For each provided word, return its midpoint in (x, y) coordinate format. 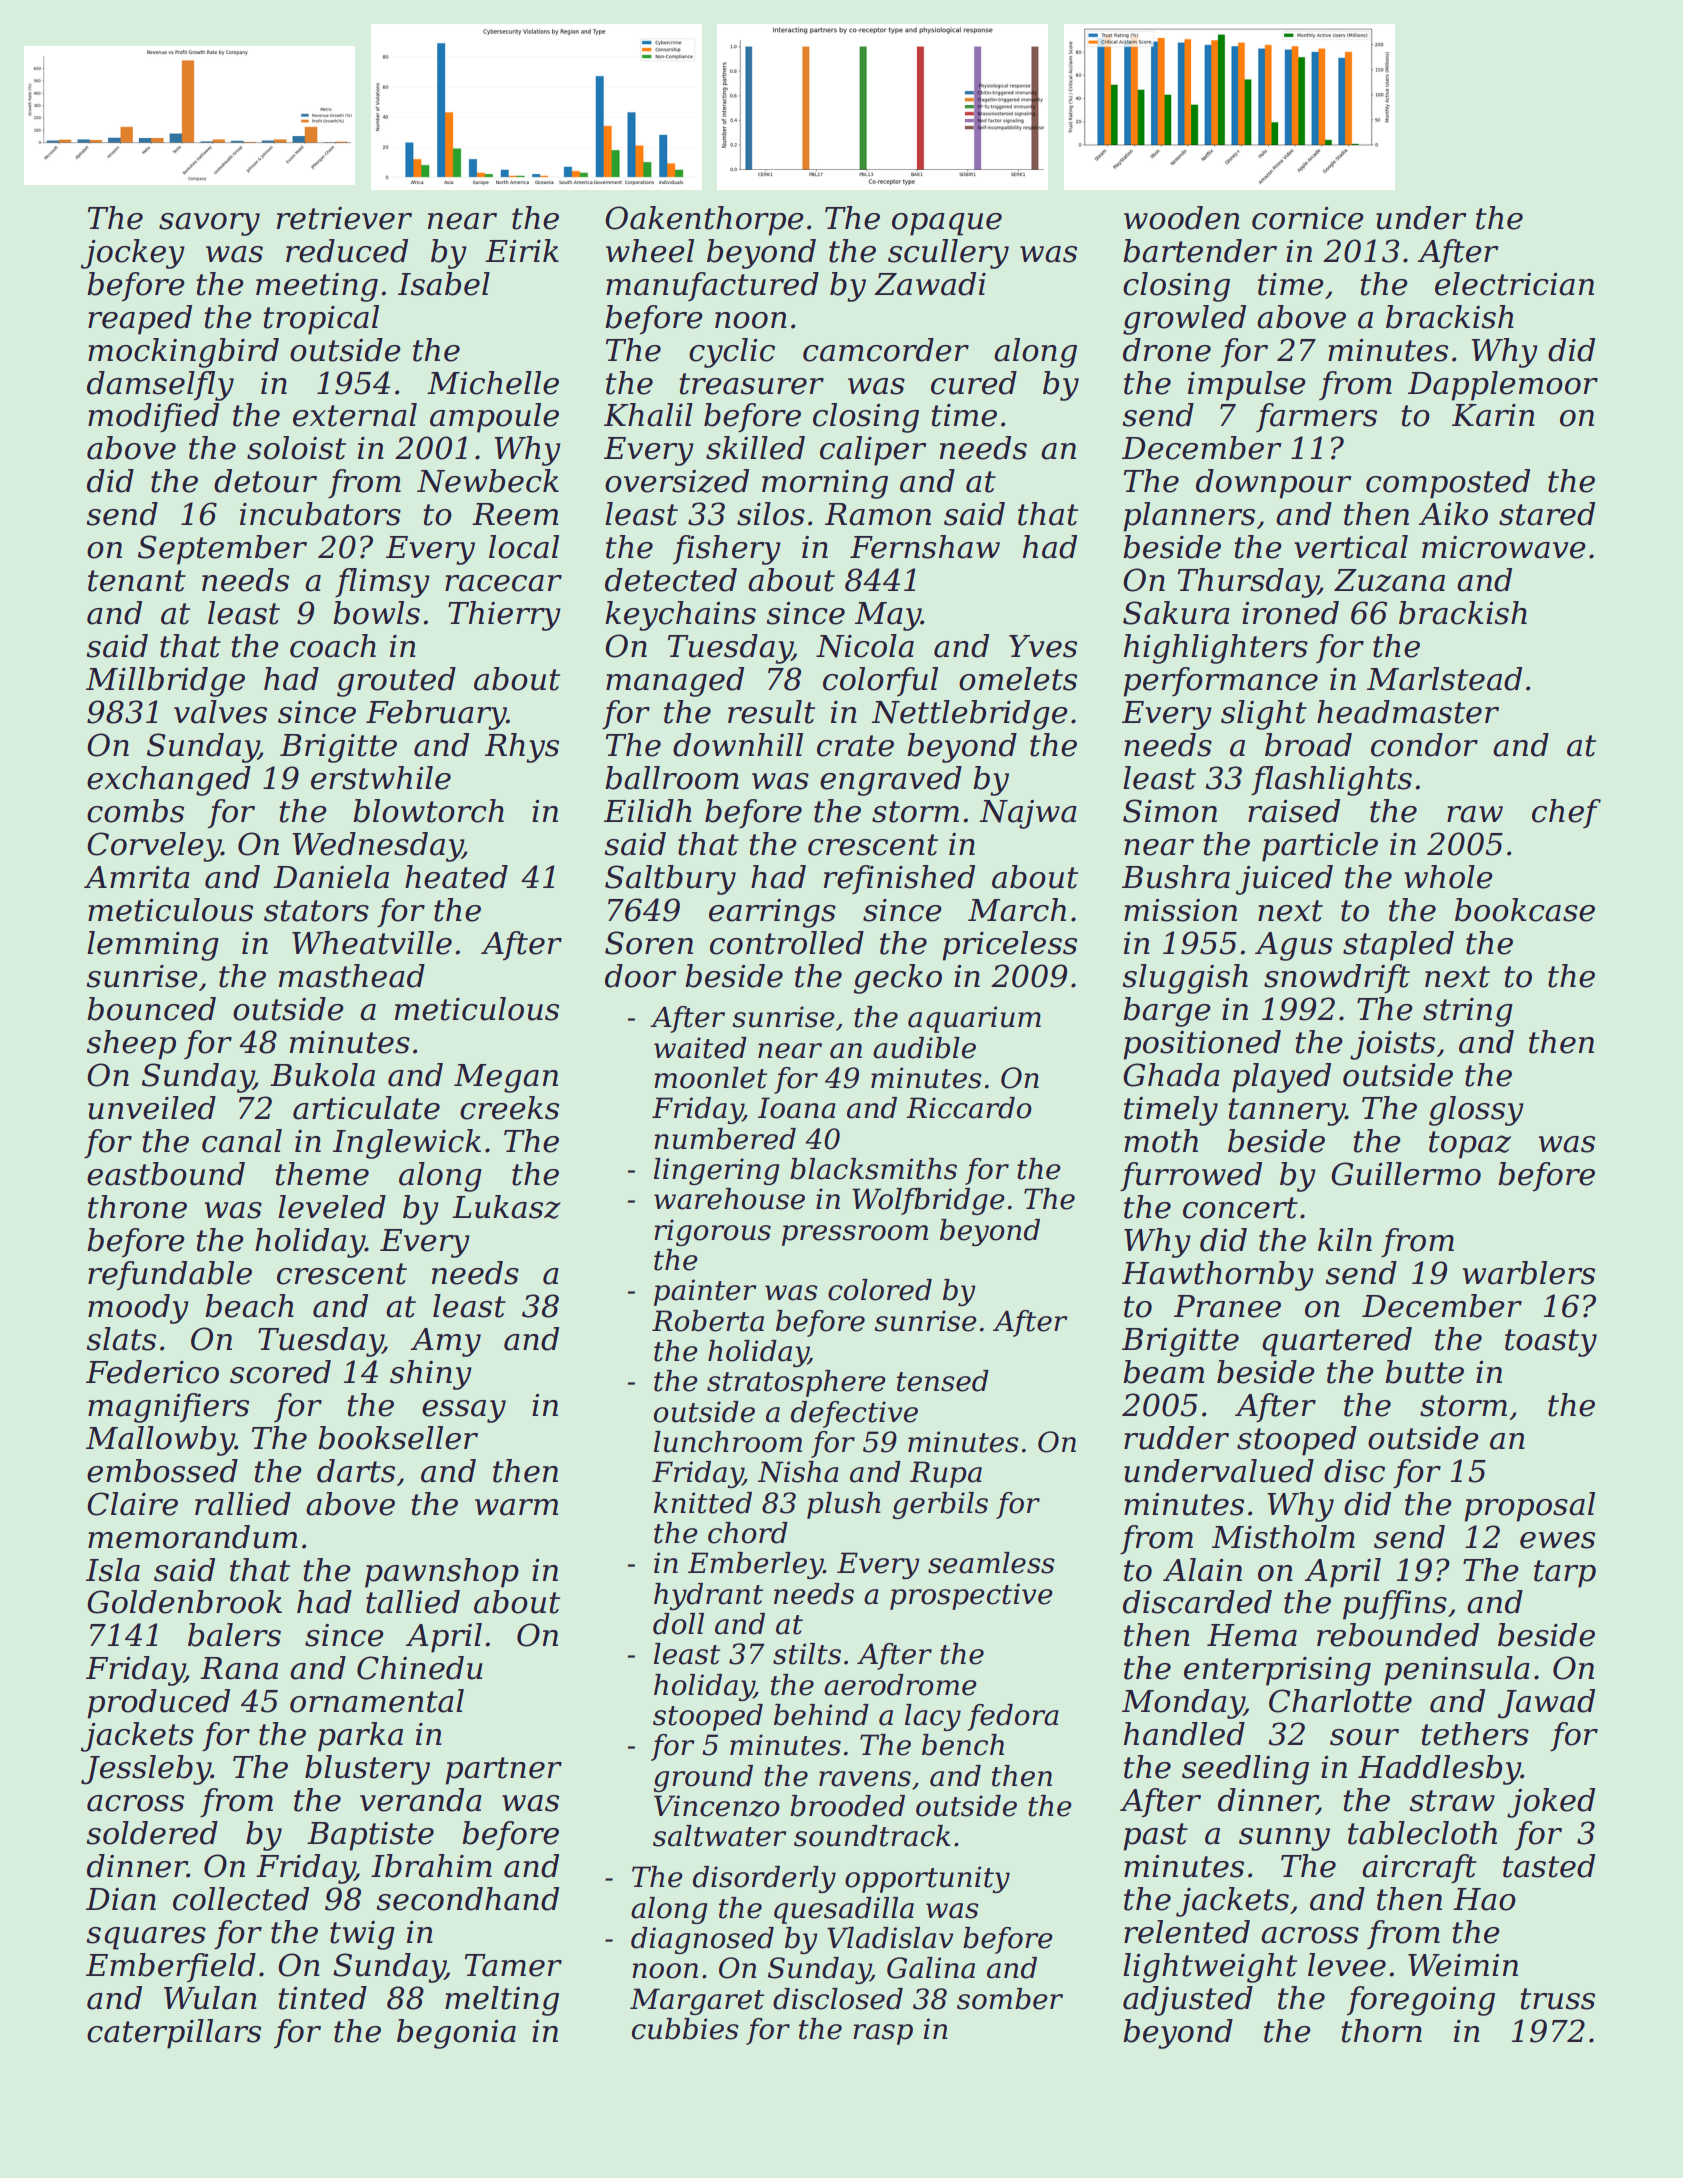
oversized (677, 481)
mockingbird (183, 353)
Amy (445, 1342)
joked (1551, 1803)
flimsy (382, 583)
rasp (883, 2034)
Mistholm (1283, 1537)
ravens (865, 1779)
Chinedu (420, 1668)
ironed (1290, 613)
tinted (322, 1998)
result (771, 712)
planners (1189, 517)
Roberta (708, 1321)
